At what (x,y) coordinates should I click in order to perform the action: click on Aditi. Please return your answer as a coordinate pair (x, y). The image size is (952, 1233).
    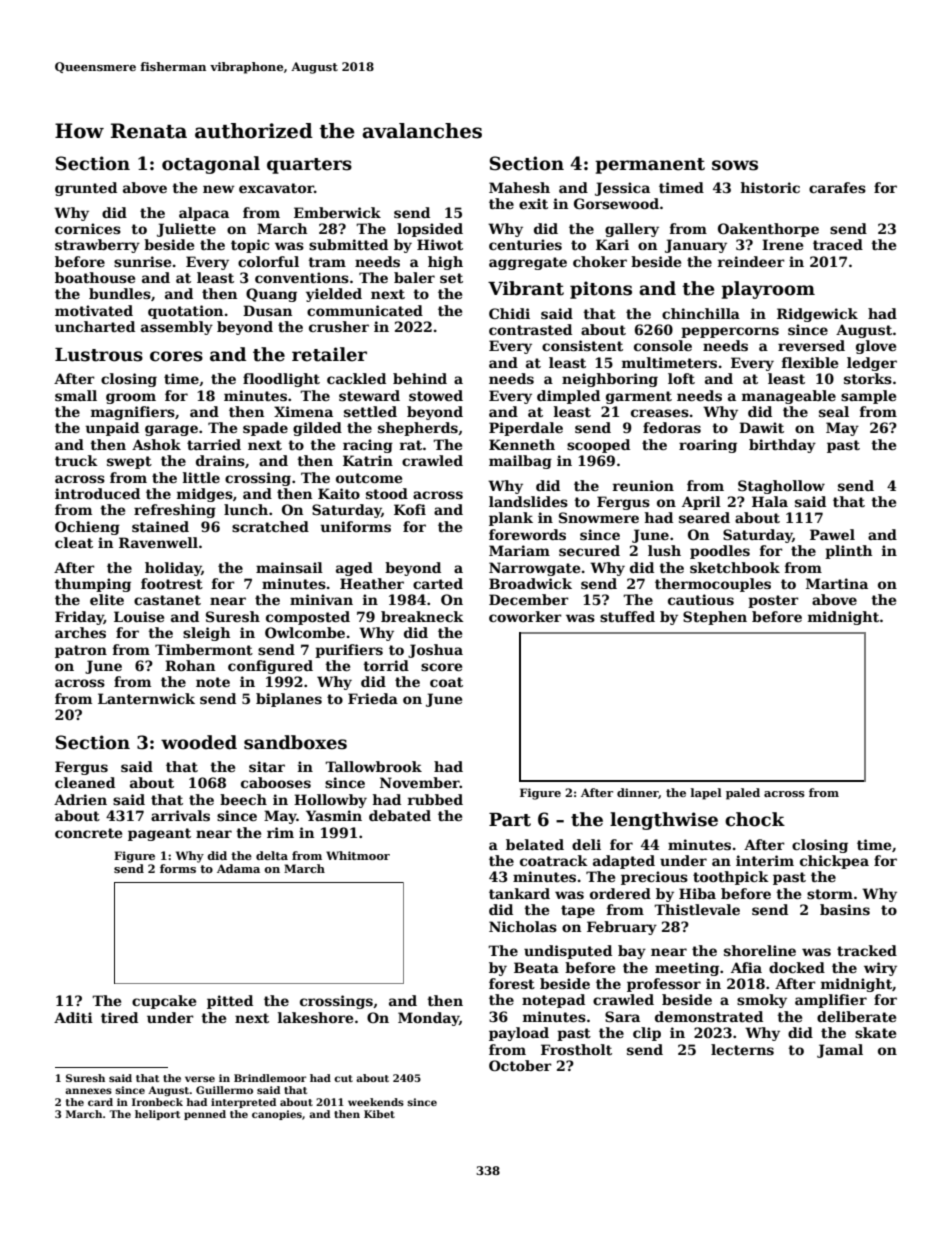
    Looking at the image, I should click on (73, 1017).
